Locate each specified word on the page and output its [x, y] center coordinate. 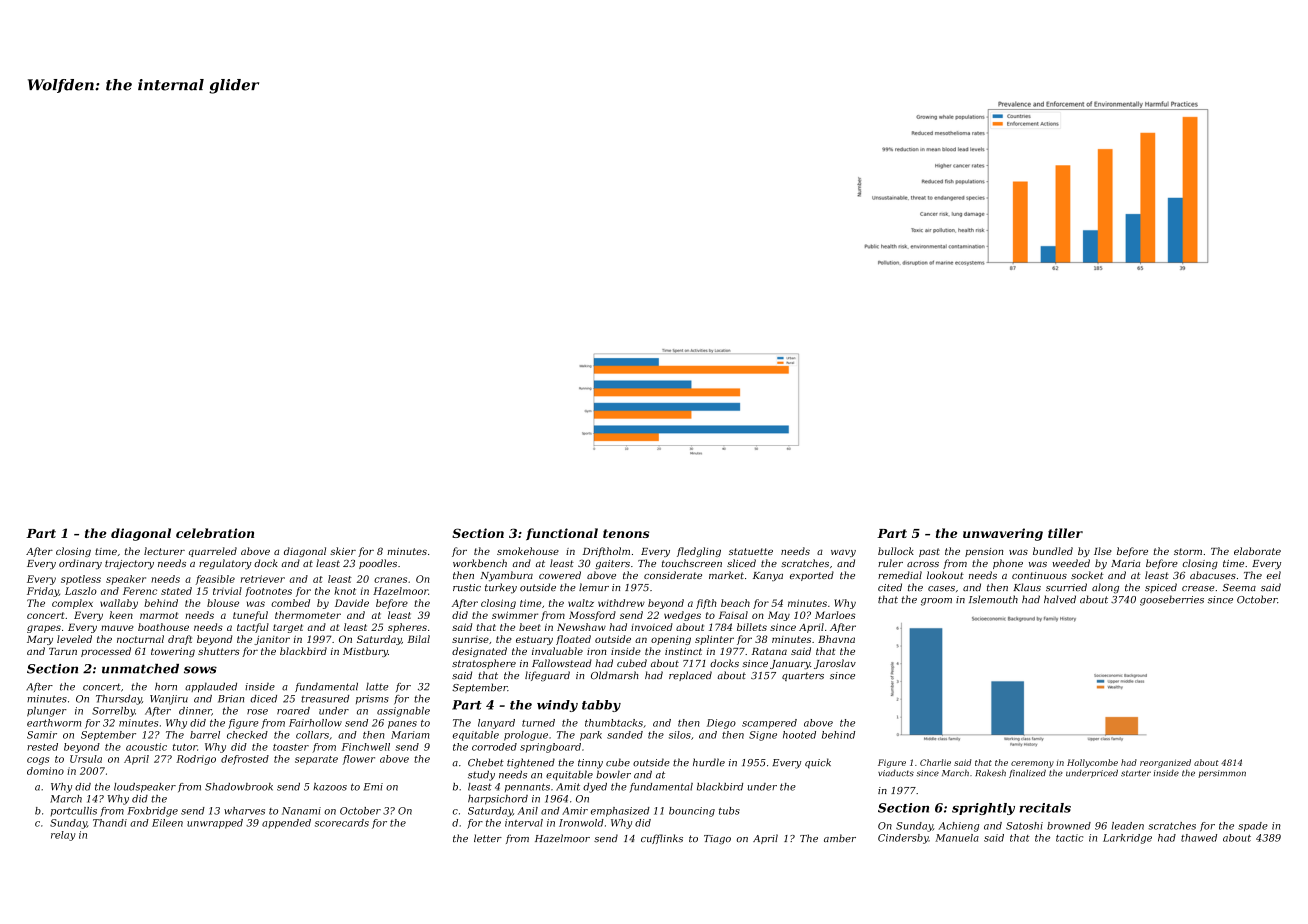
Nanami [301, 811]
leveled [74, 639]
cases [941, 588]
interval [524, 823]
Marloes [835, 615]
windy [557, 706]
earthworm [54, 723]
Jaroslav [835, 664]
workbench [480, 563]
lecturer [164, 551]
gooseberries [1172, 600]
